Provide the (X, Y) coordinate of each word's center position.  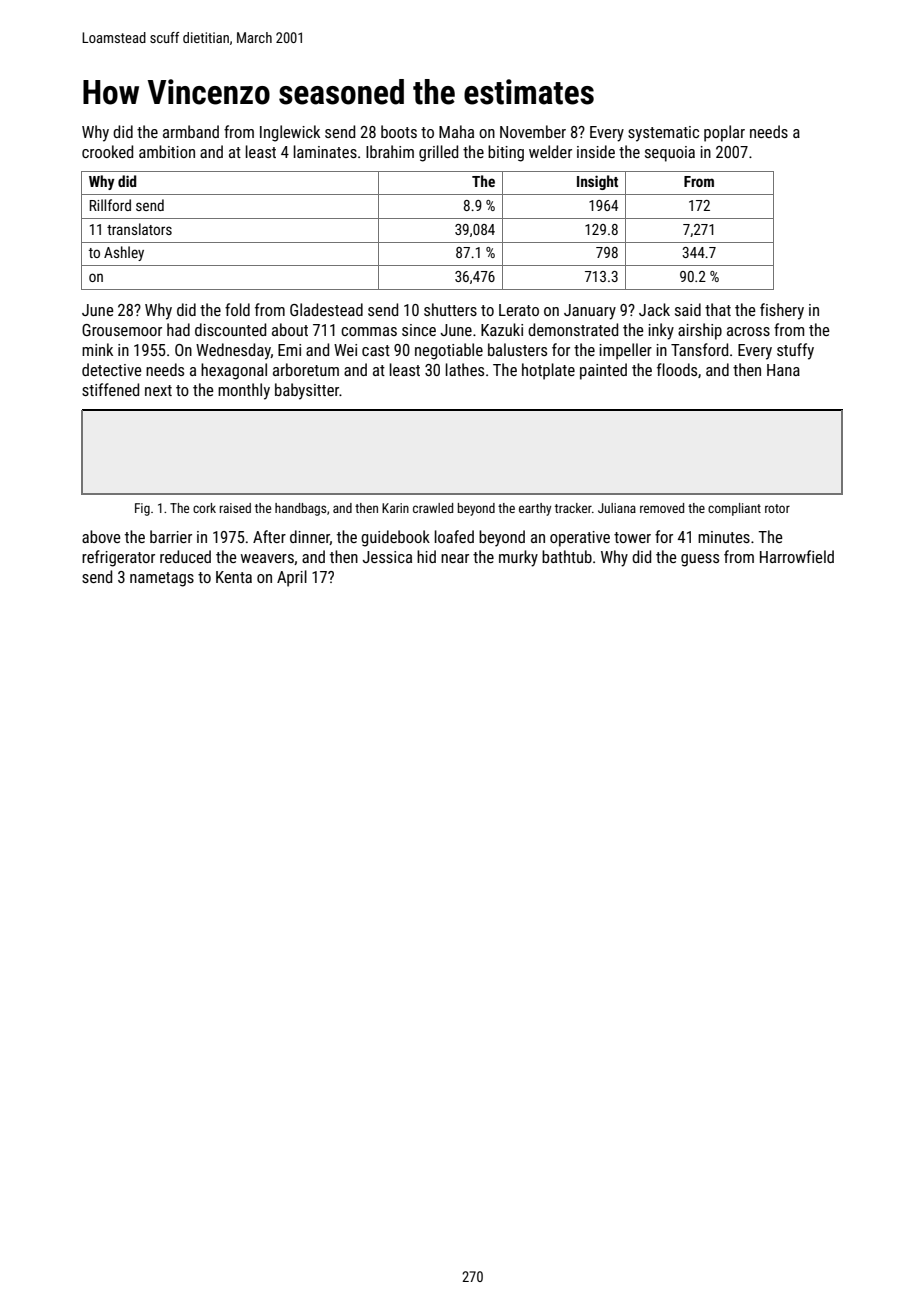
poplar (724, 133)
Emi (289, 350)
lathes (465, 369)
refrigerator (118, 558)
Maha (456, 131)
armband (191, 131)
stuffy (795, 351)
